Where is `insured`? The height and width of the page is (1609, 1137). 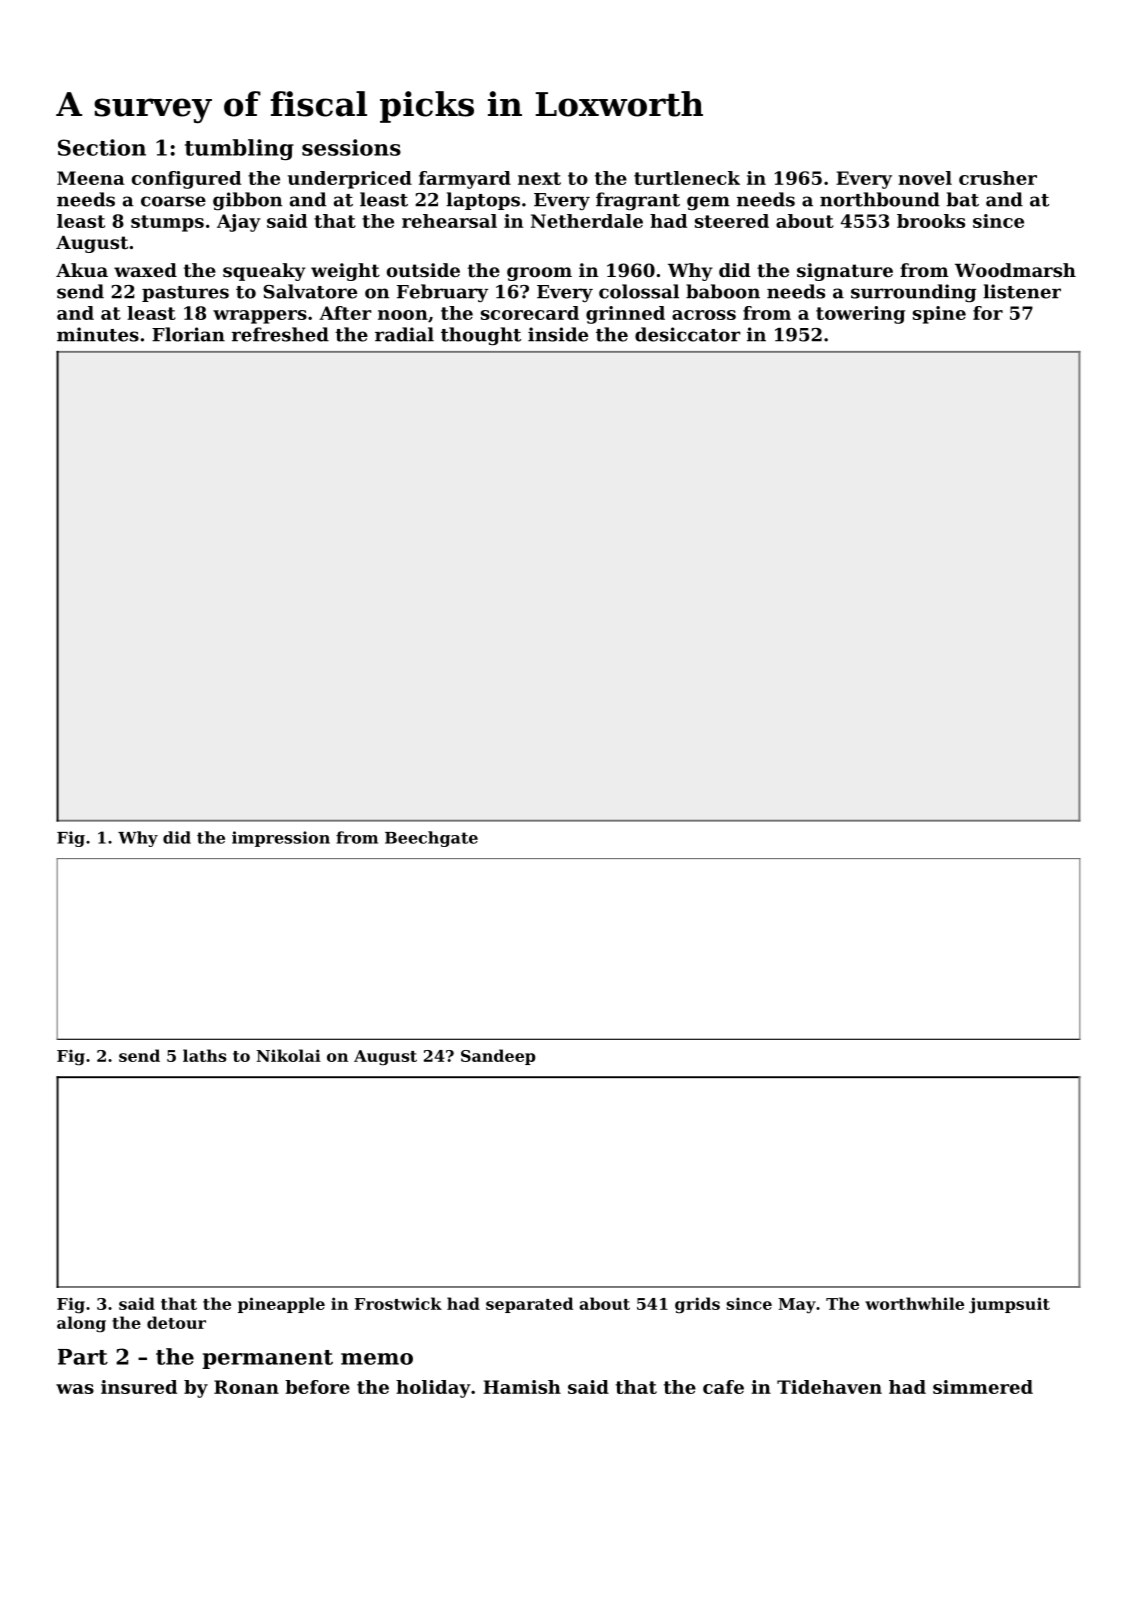
insured is located at coordinates (139, 1387).
